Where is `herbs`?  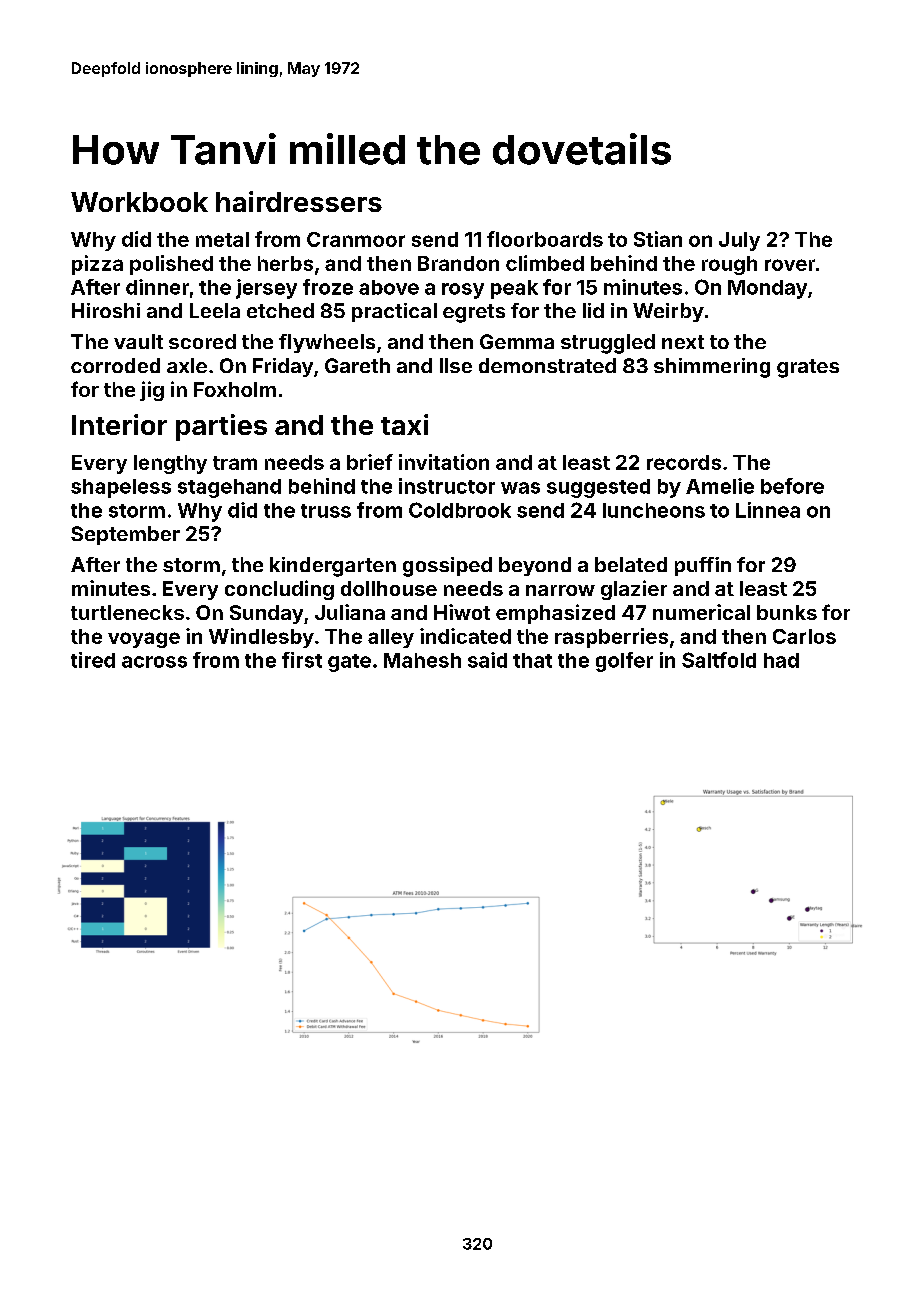
herbs is located at coordinates (285, 263).
